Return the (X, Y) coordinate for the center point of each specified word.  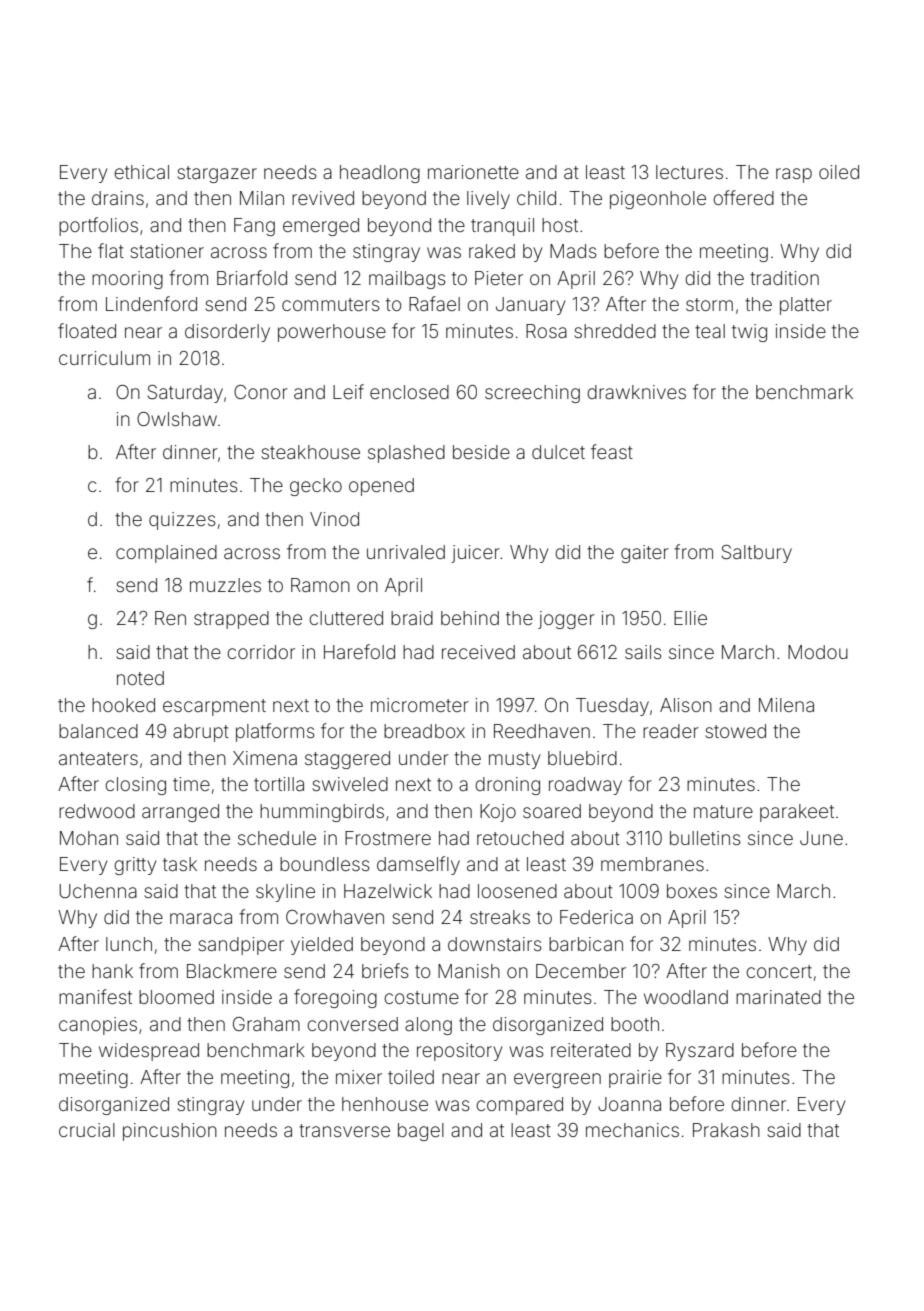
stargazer (217, 174)
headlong (380, 174)
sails (643, 652)
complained (166, 554)
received (478, 652)
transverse (344, 1130)
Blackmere (232, 971)
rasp (794, 175)
